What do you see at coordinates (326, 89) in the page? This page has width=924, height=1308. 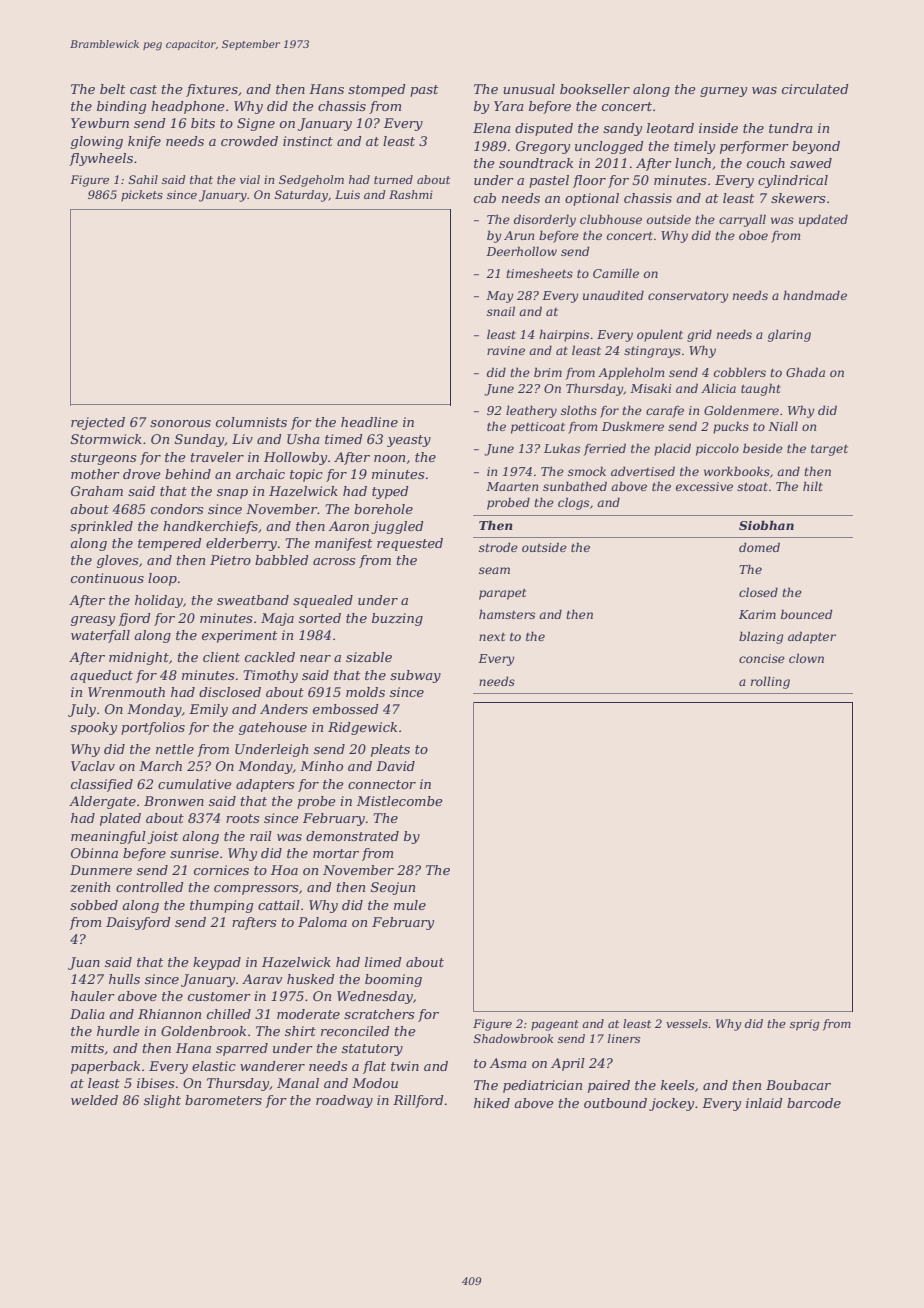 I see `Hans` at bounding box center [326, 89].
